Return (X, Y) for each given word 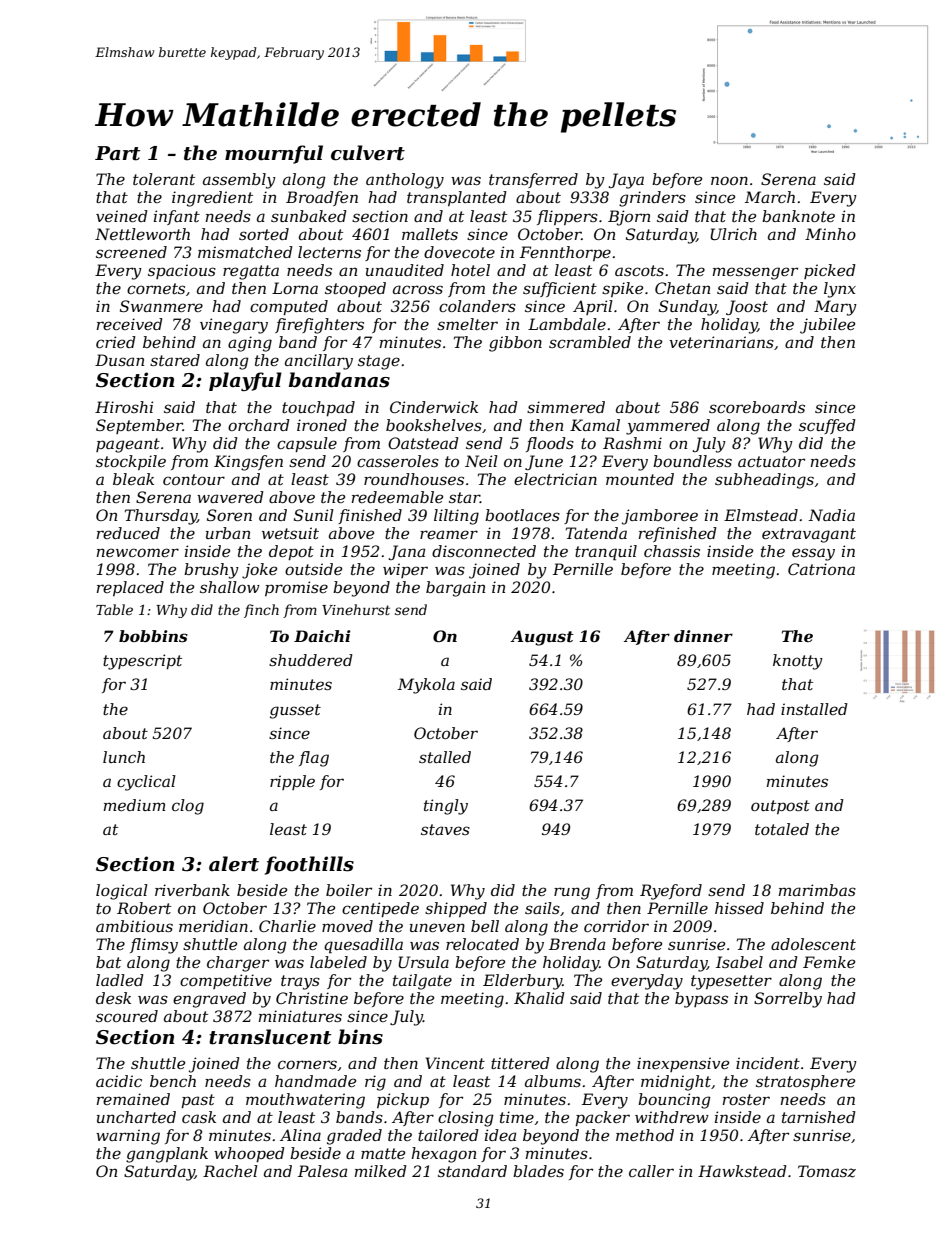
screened (131, 252)
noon (729, 180)
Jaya (626, 181)
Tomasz (827, 1171)
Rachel (230, 1171)
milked (381, 1171)
